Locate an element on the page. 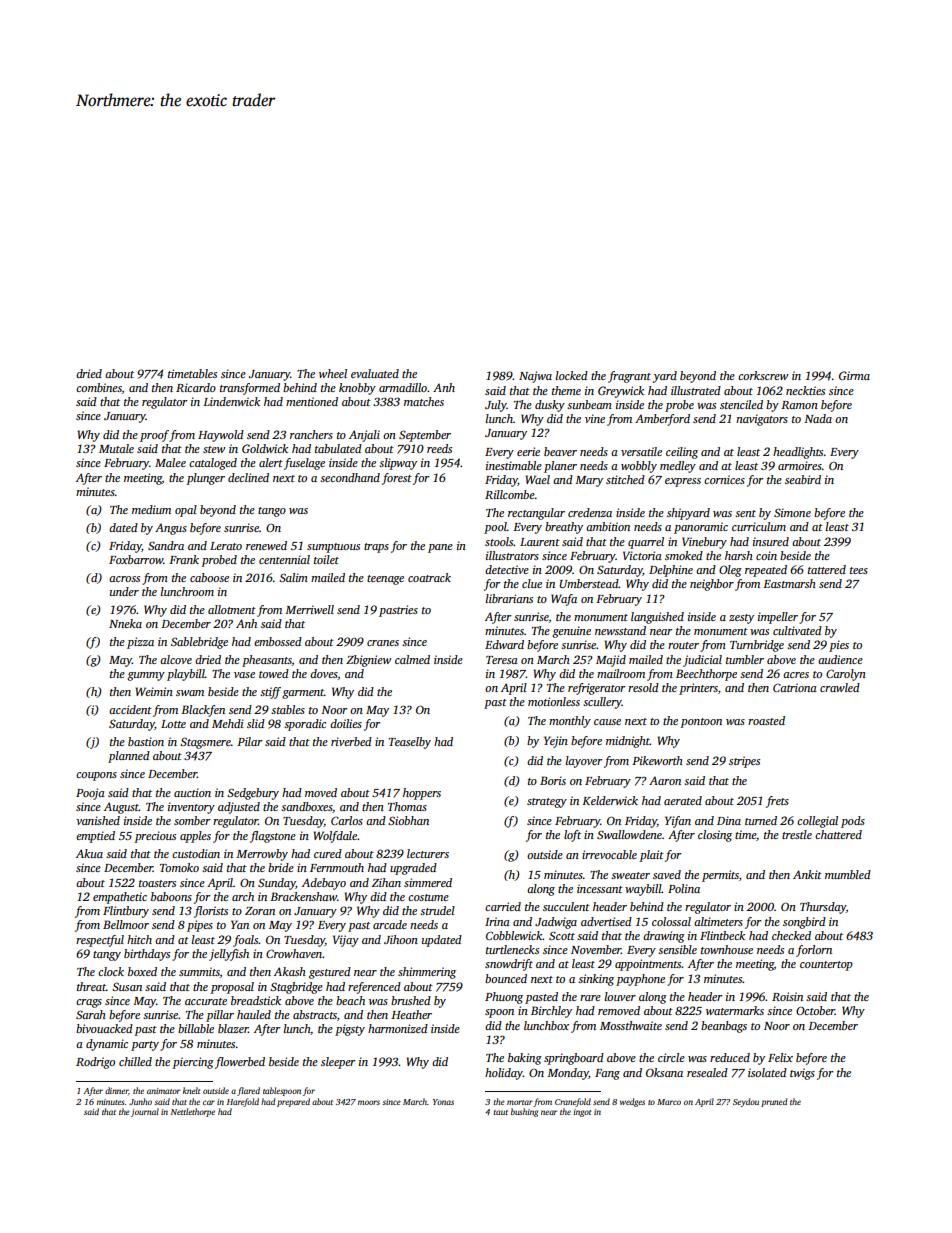  moors is located at coordinates (369, 1102).
